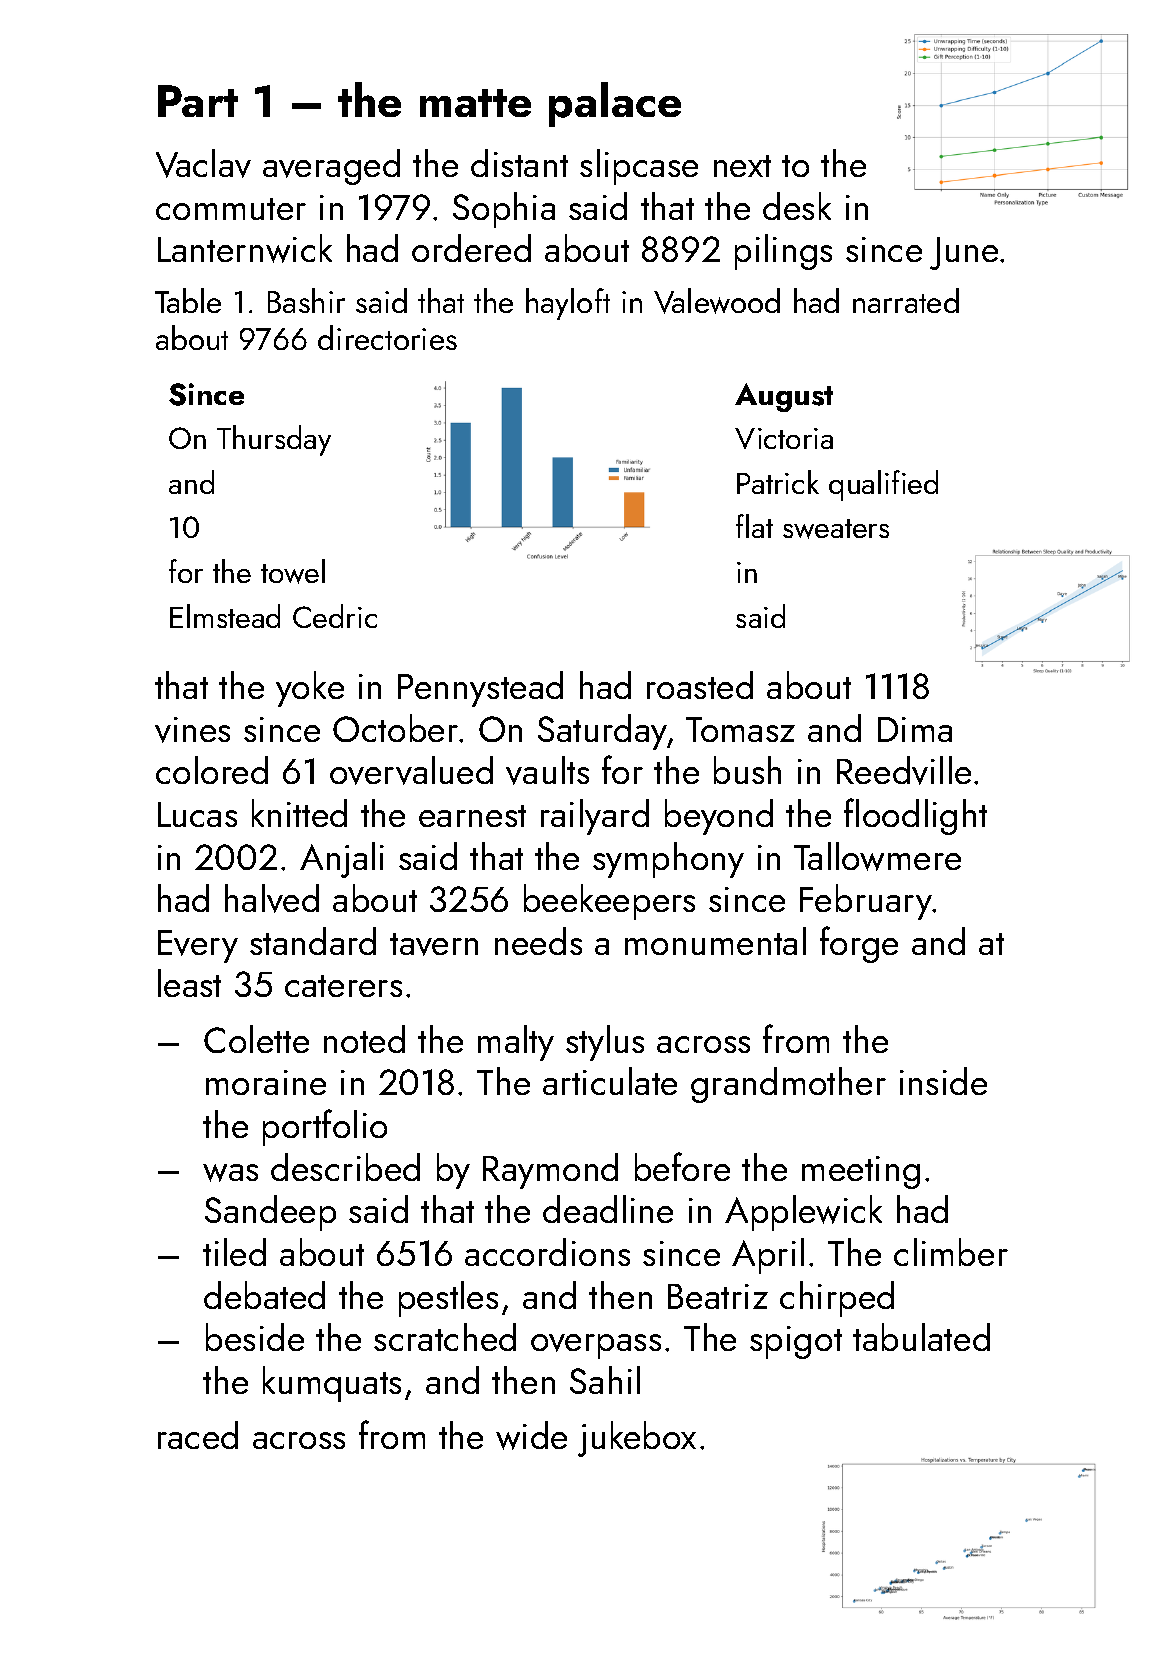 The width and height of the screenshot is (1165, 1654). I want to click on hayloft, so click(568, 304).
